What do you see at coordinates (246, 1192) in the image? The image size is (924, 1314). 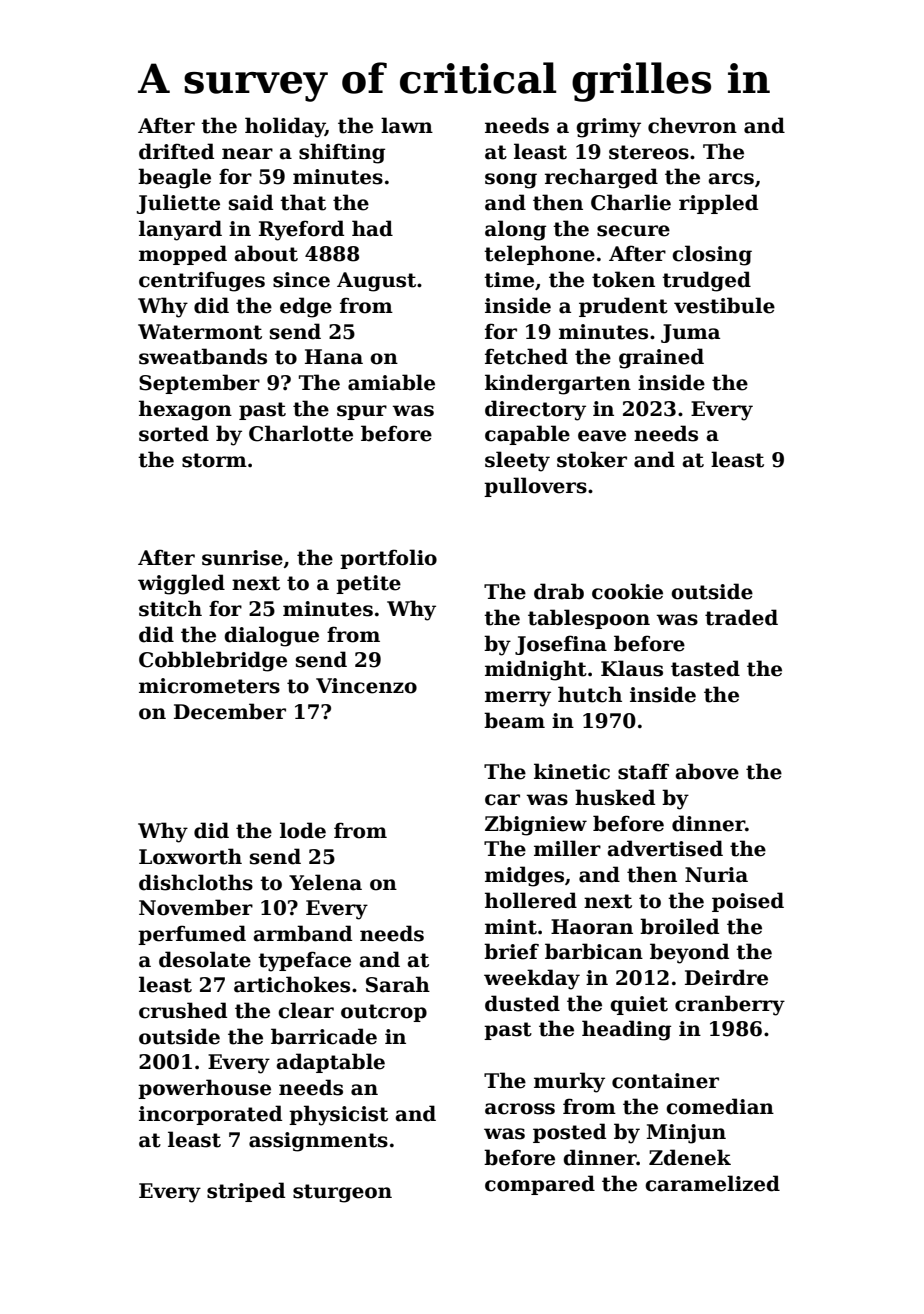 I see `striped` at bounding box center [246, 1192].
